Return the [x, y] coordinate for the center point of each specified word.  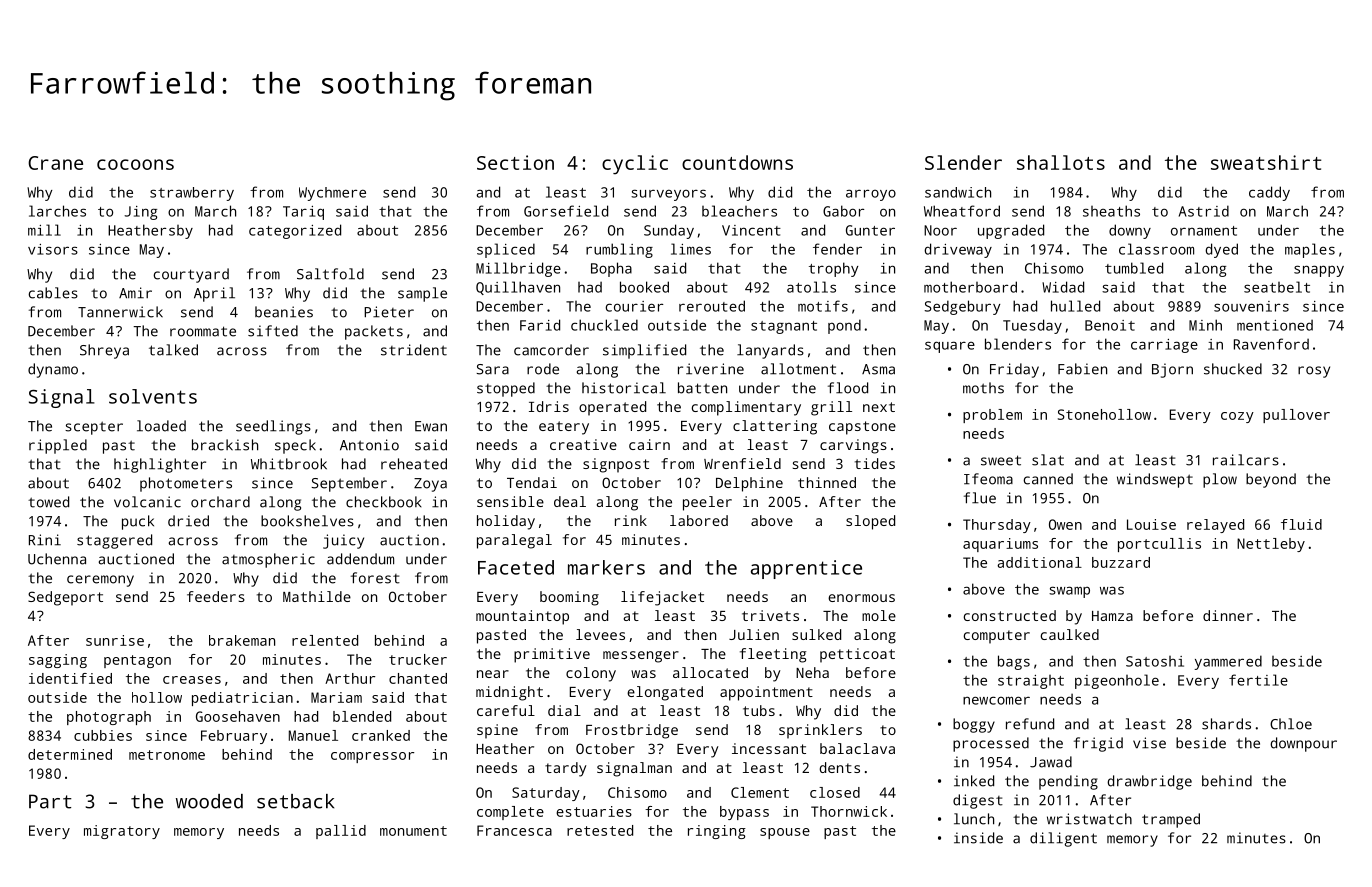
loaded [161, 426]
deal [570, 501]
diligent [1063, 839]
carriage [1164, 346]
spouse [785, 833]
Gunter [870, 230]
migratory [122, 832]
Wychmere [332, 194]
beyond [1271, 480]
